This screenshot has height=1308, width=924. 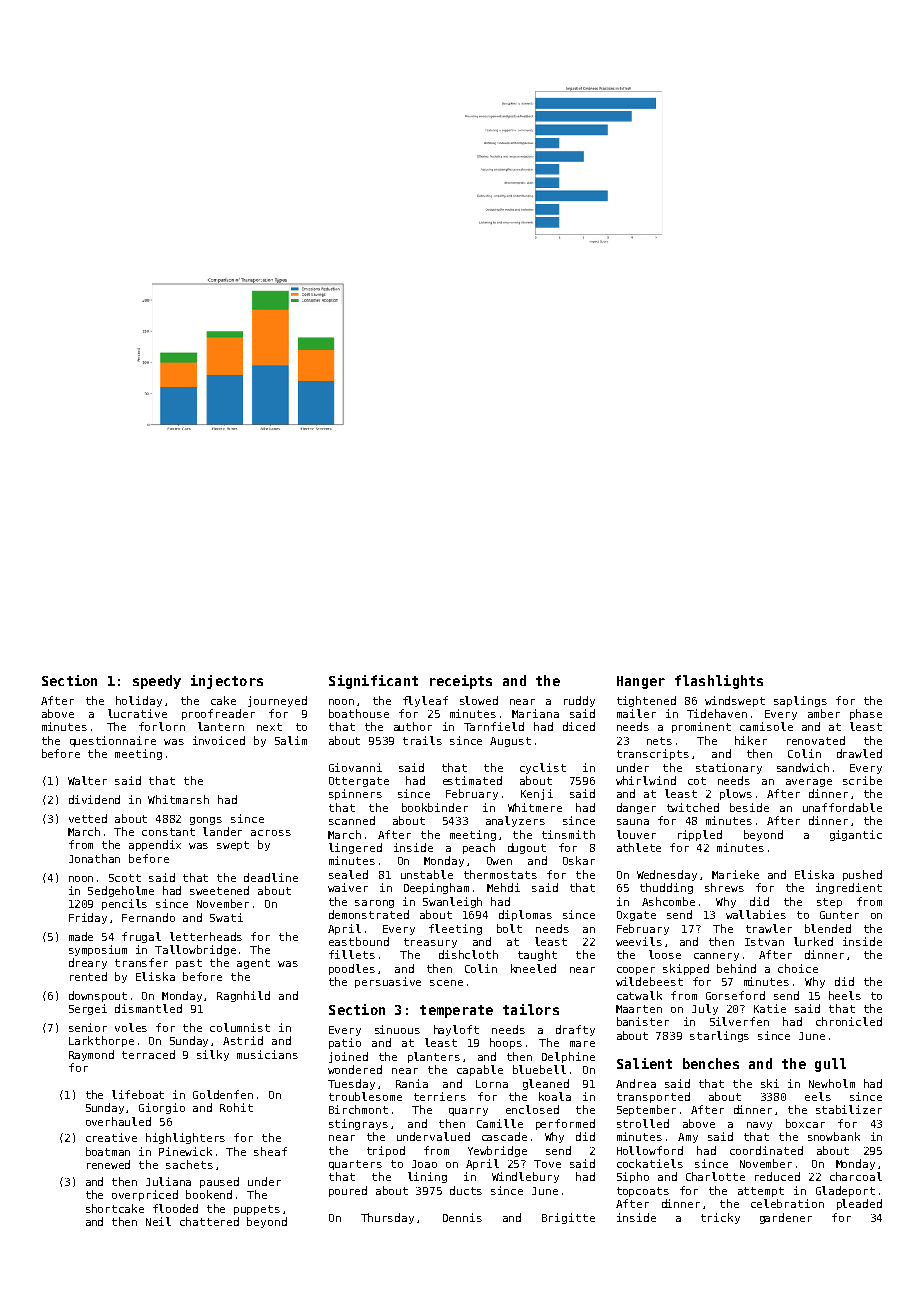 What do you see at coordinates (461, 682) in the screenshot?
I see `receipts` at bounding box center [461, 682].
